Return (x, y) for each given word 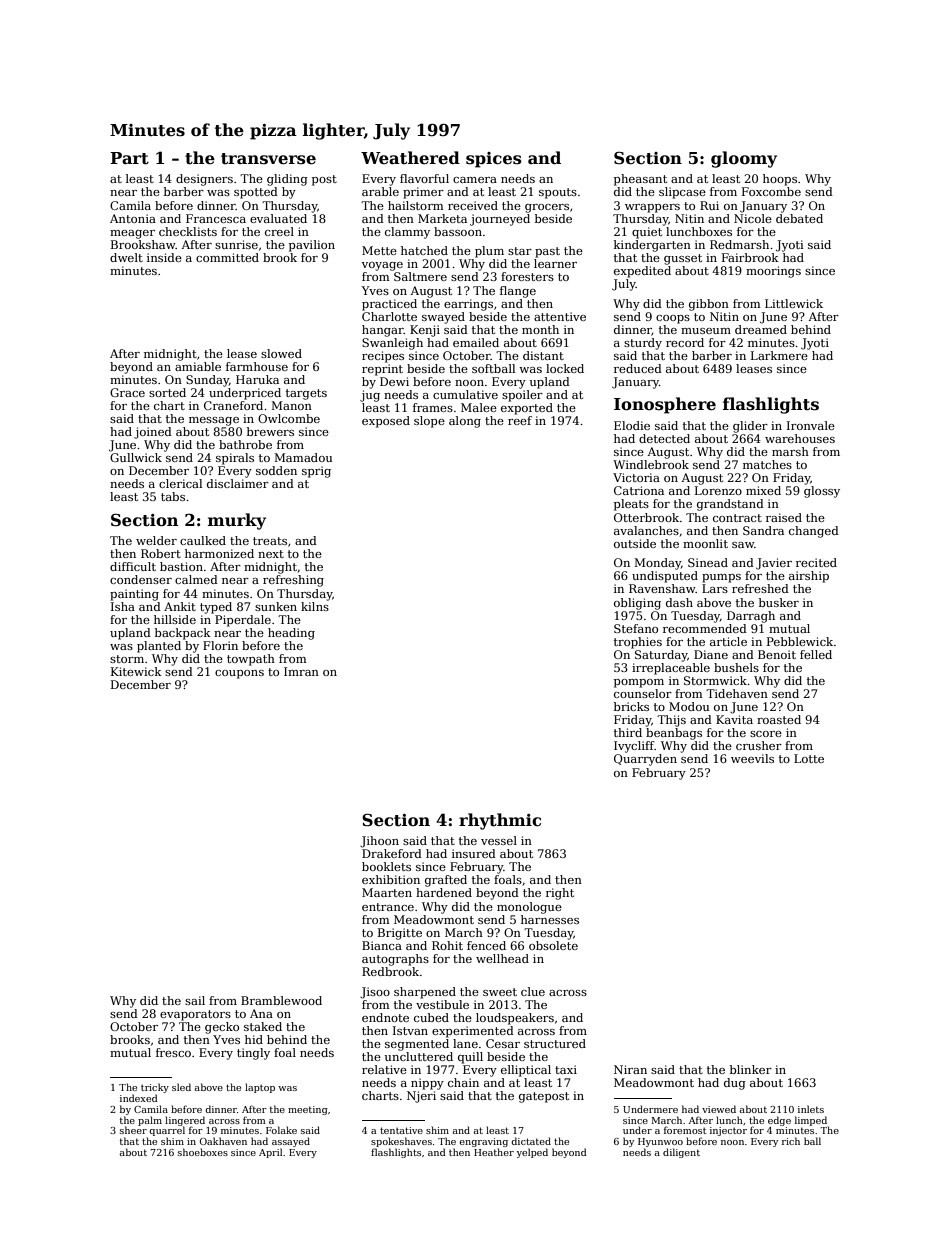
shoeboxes (203, 1152)
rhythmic (500, 821)
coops (673, 319)
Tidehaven (737, 693)
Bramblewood (281, 1000)
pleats (631, 505)
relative (384, 1069)
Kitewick (136, 671)
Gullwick (136, 457)
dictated (531, 1141)
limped (811, 1121)
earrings (468, 305)
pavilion (312, 246)
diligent (681, 1153)
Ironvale (811, 425)
